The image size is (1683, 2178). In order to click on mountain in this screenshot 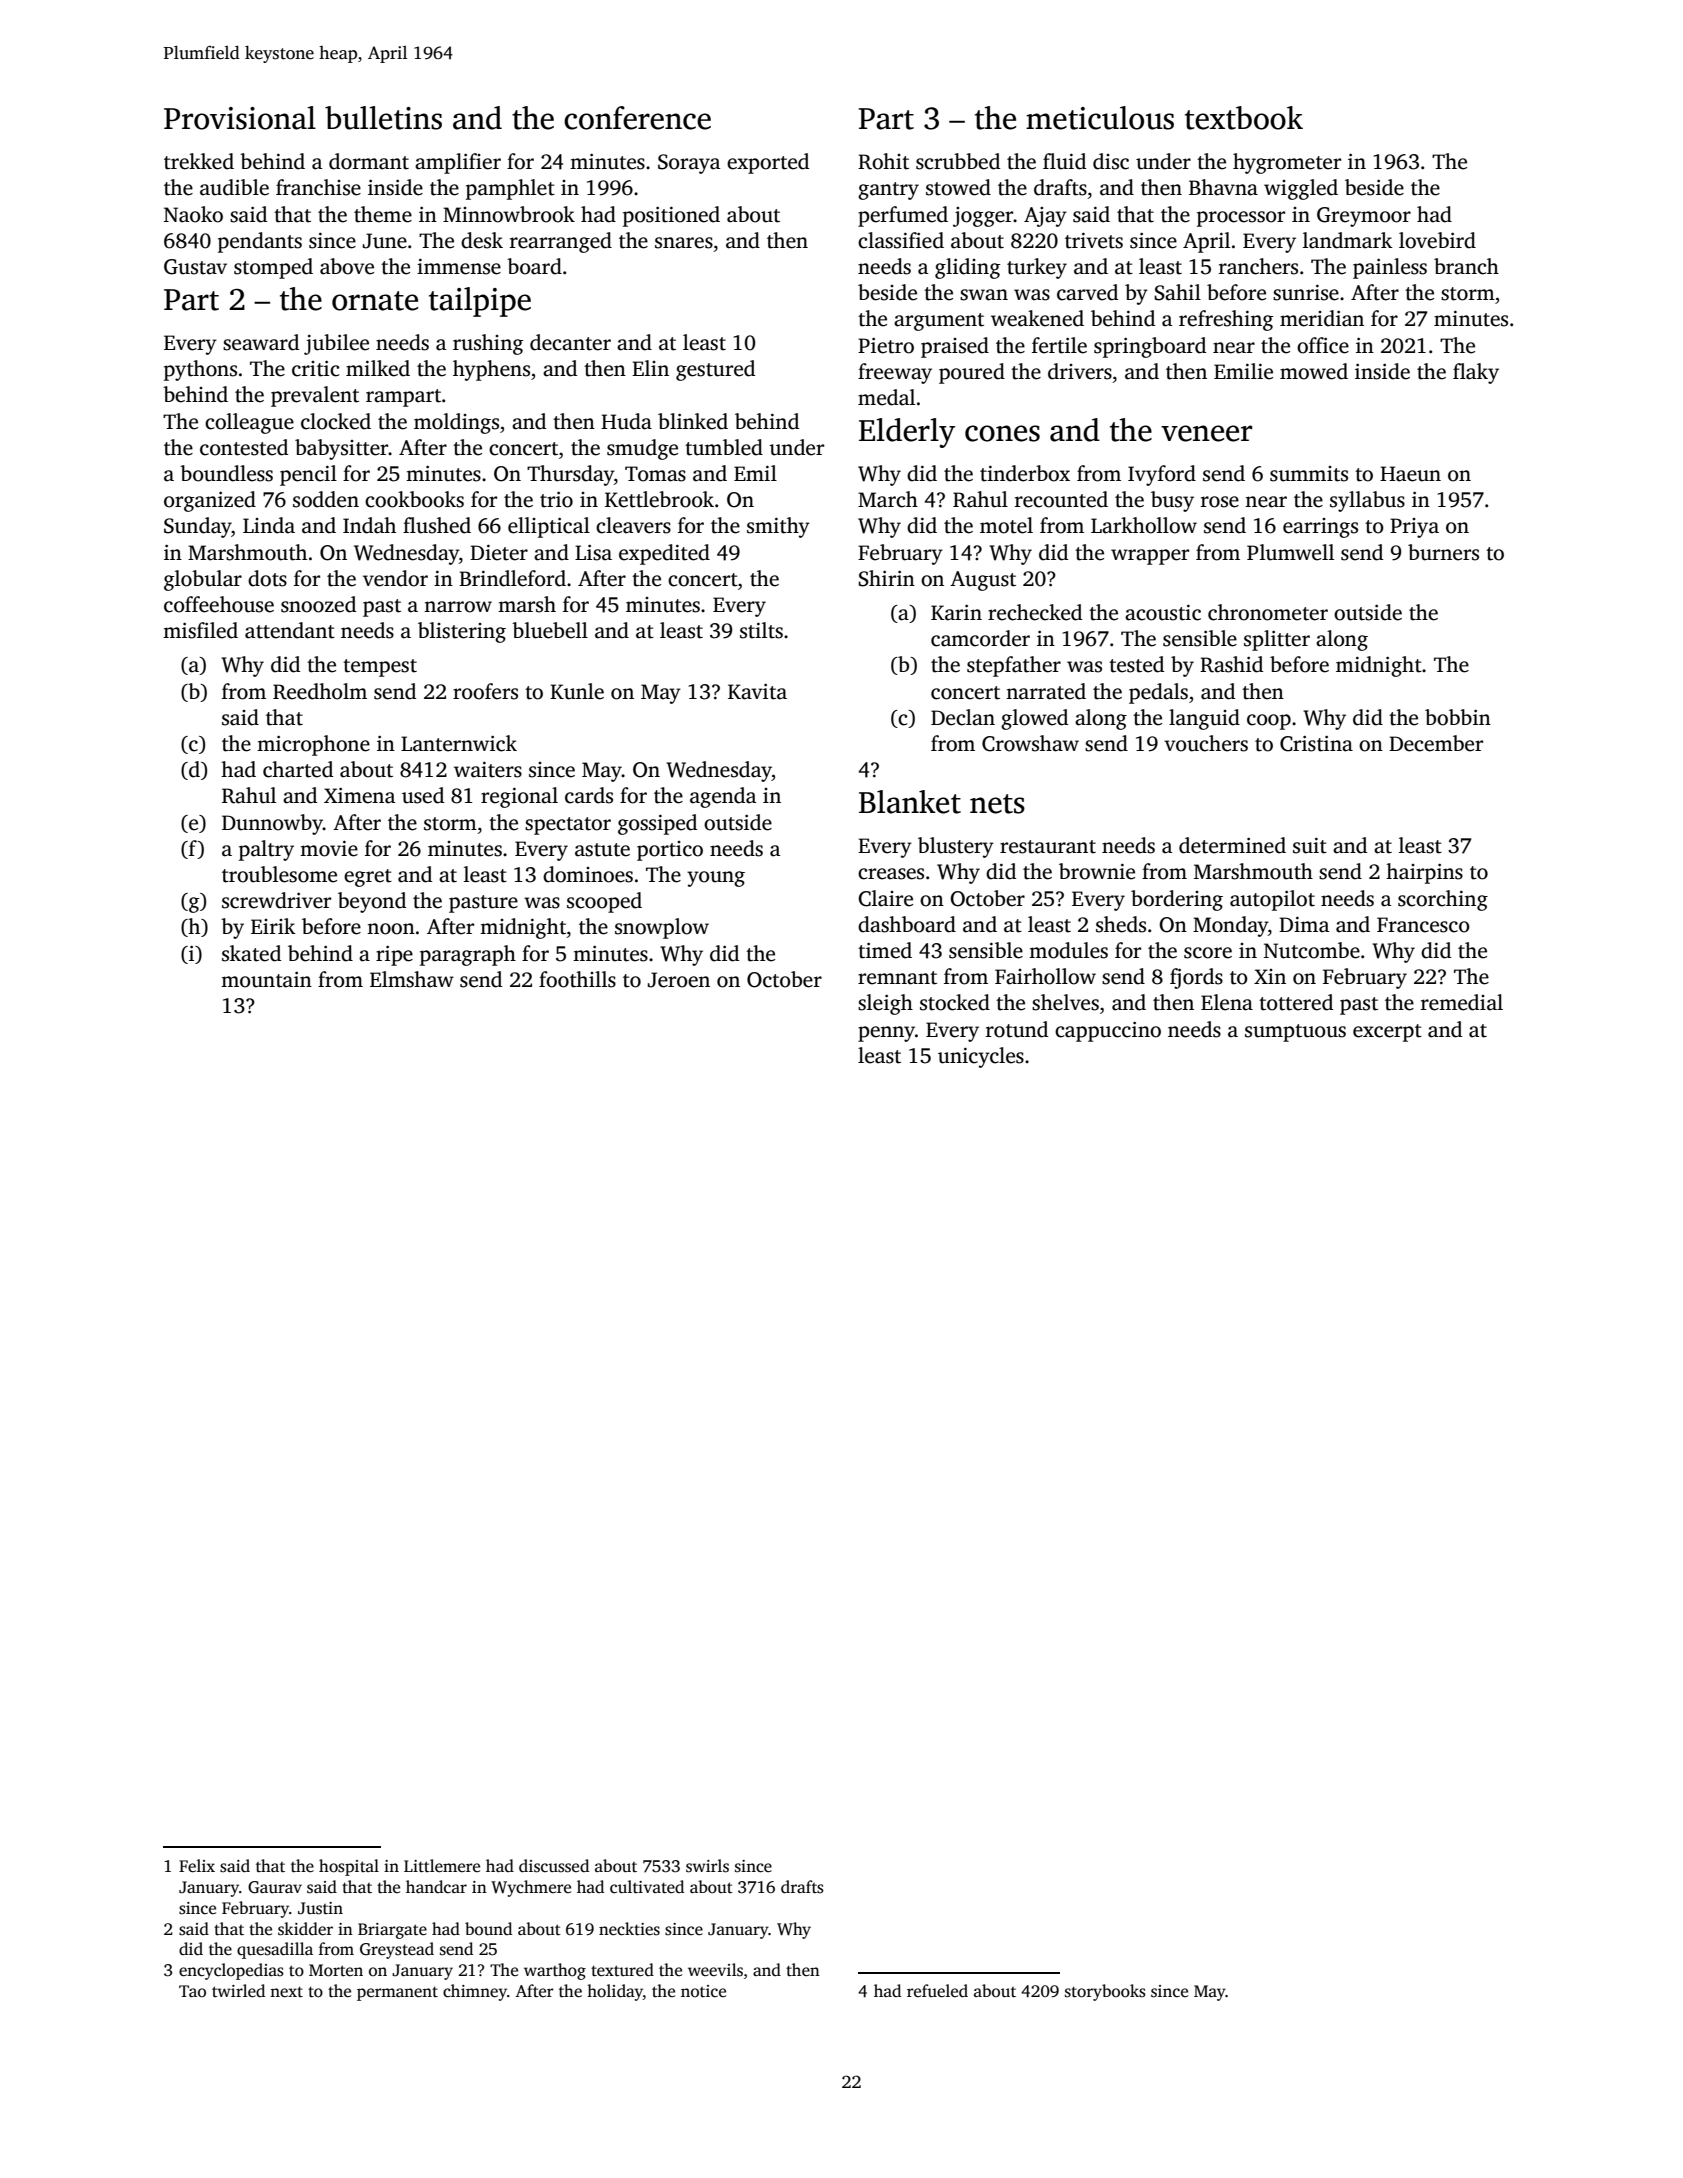, I will do `click(266, 980)`.
